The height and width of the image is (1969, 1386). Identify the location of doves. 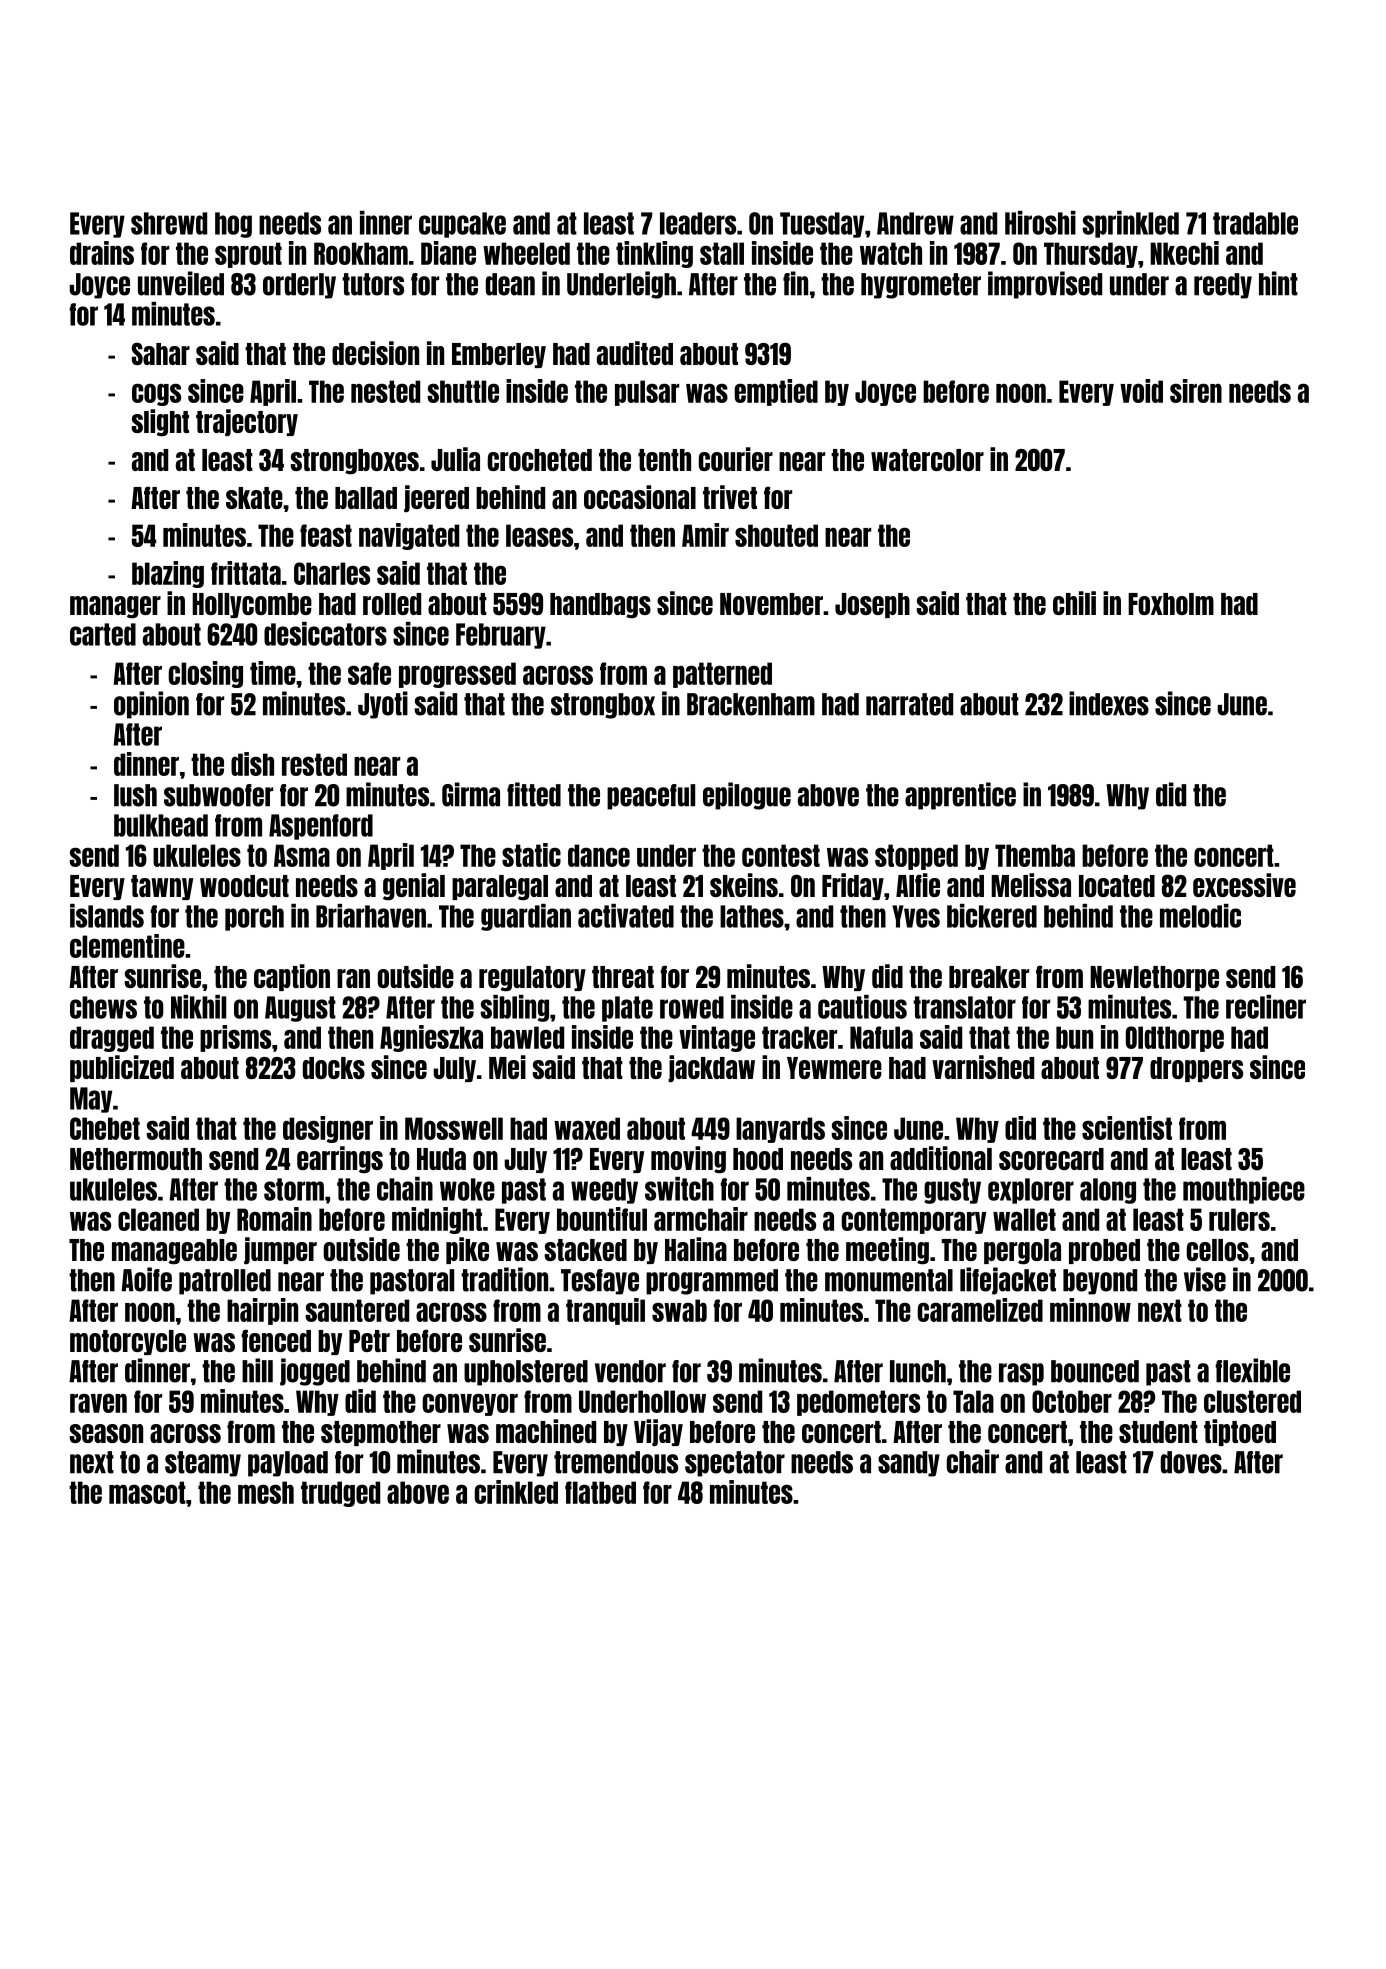
(1191, 1462).
